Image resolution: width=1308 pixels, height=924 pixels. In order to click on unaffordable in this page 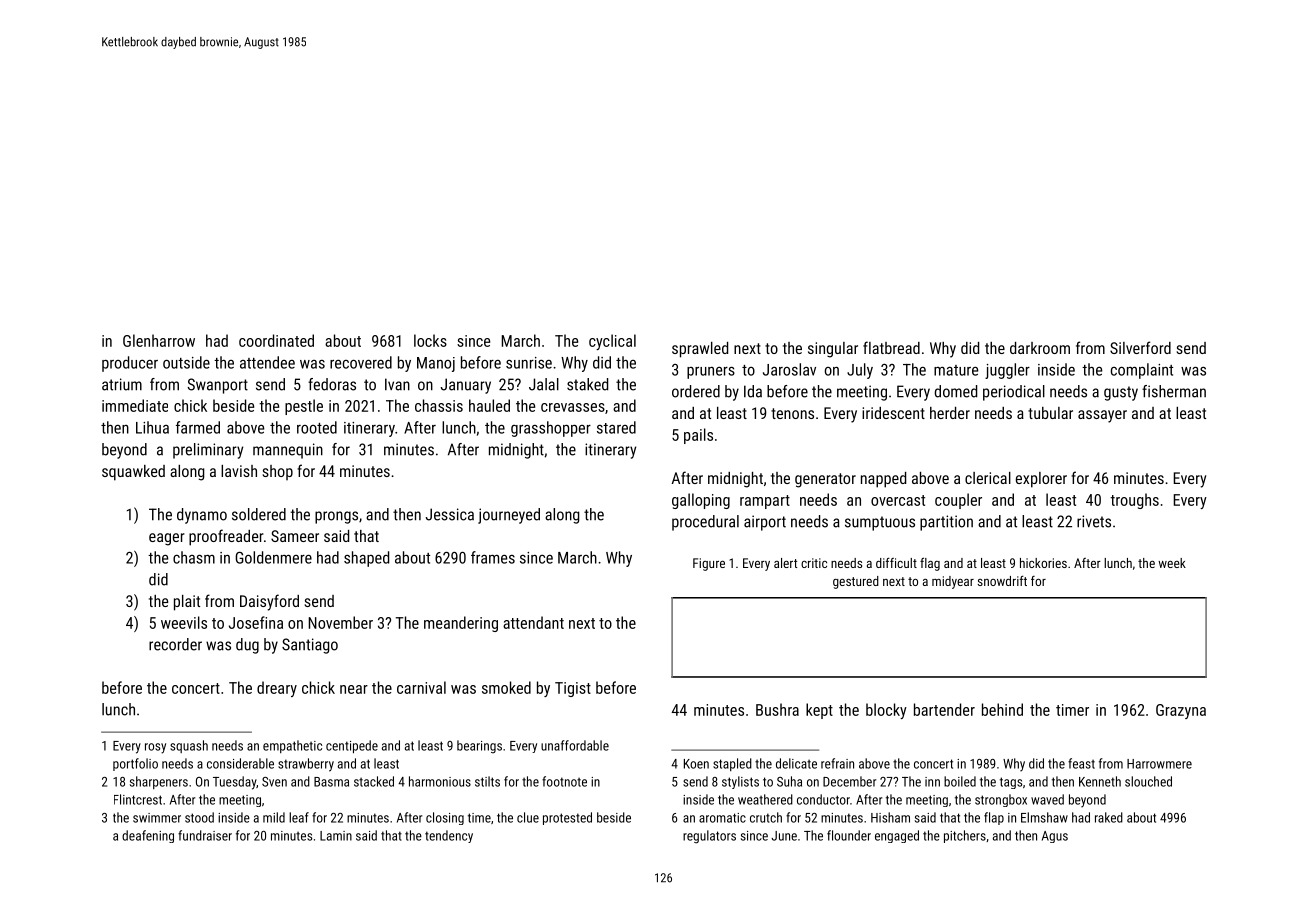, I will do `click(575, 745)`.
